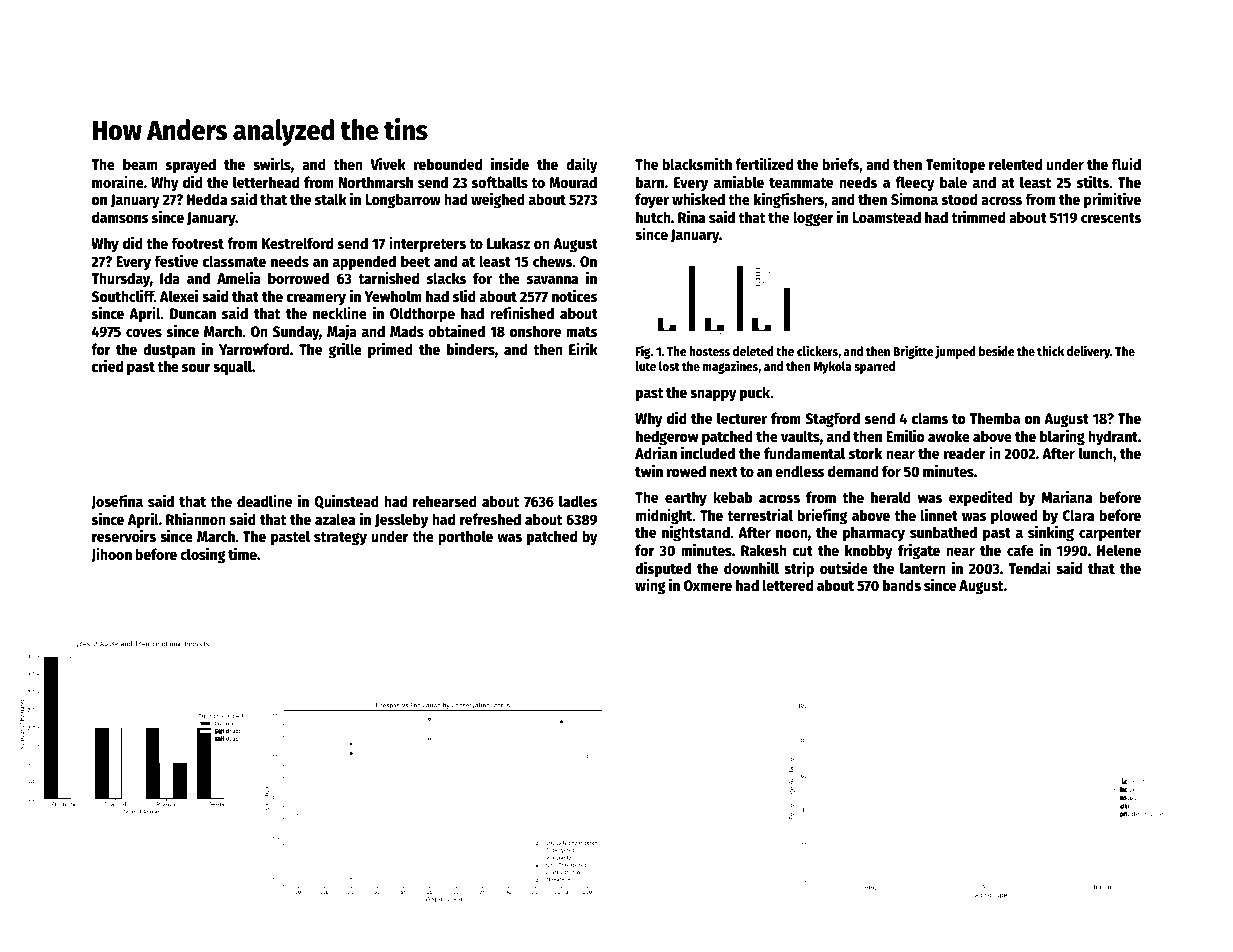  Describe the element at coordinates (764, 163) in the screenshot. I see `fertilized` at that location.
